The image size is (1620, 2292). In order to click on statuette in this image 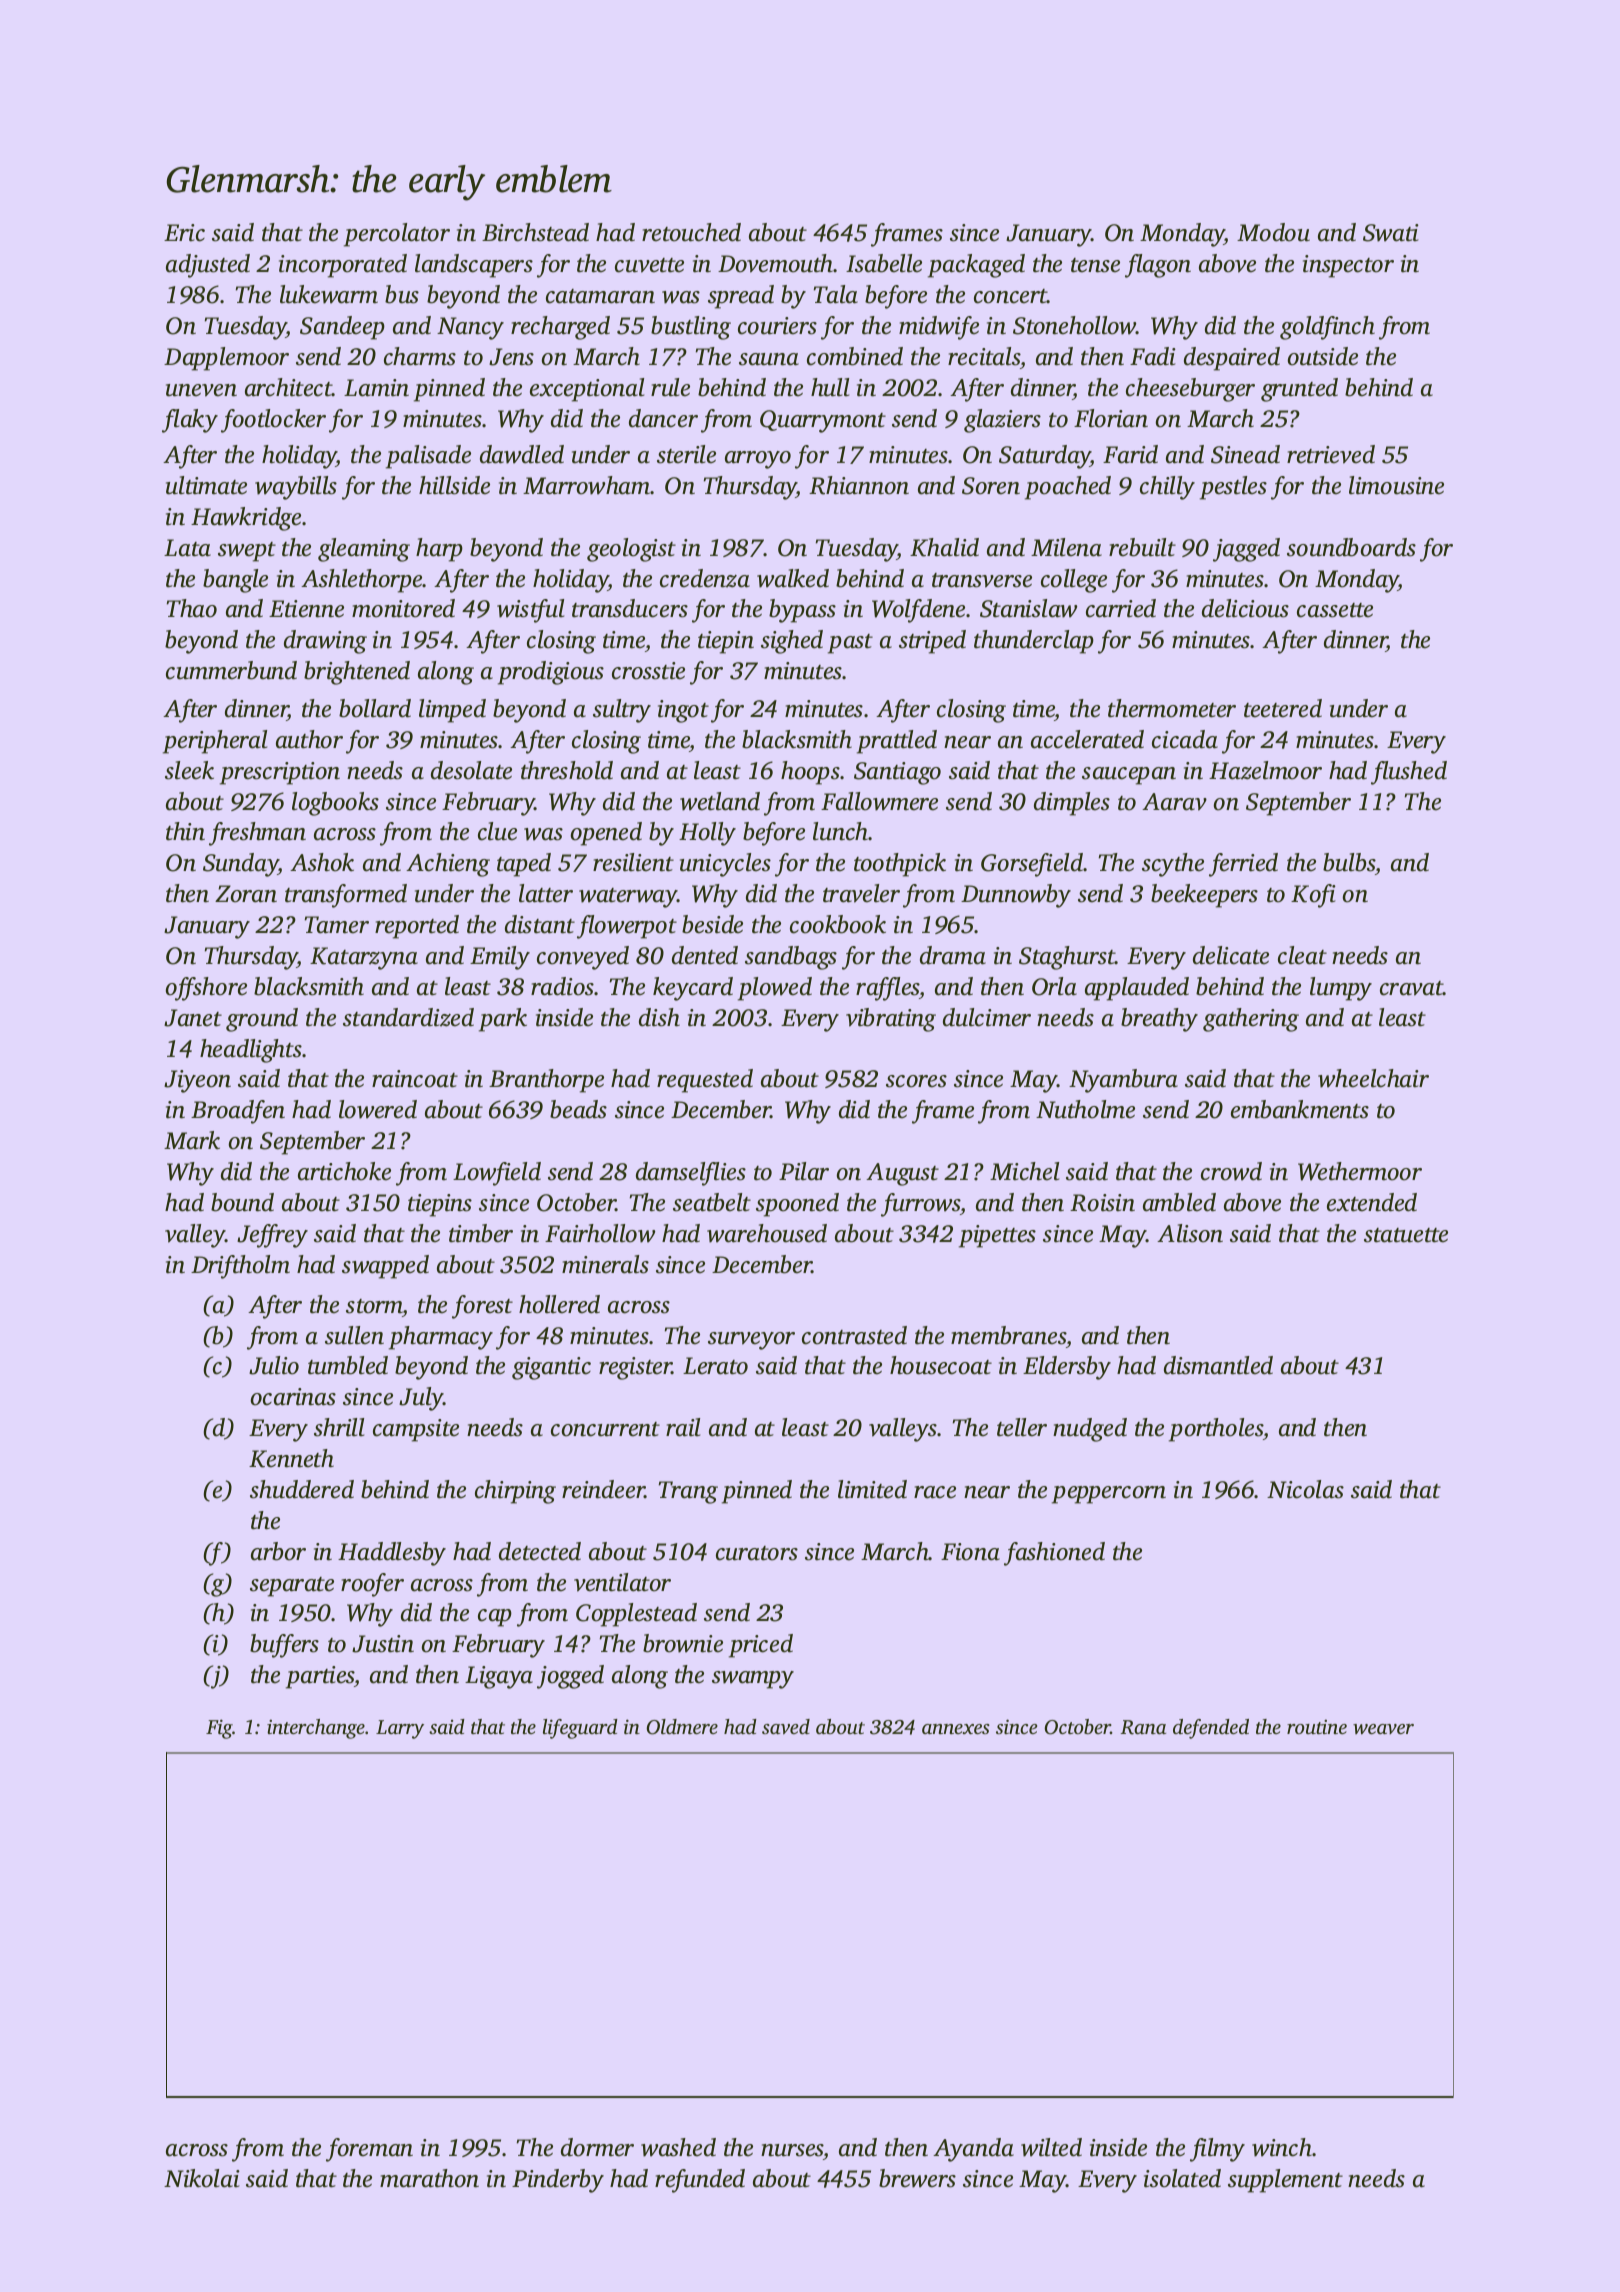, I will do `click(1406, 1235)`.
